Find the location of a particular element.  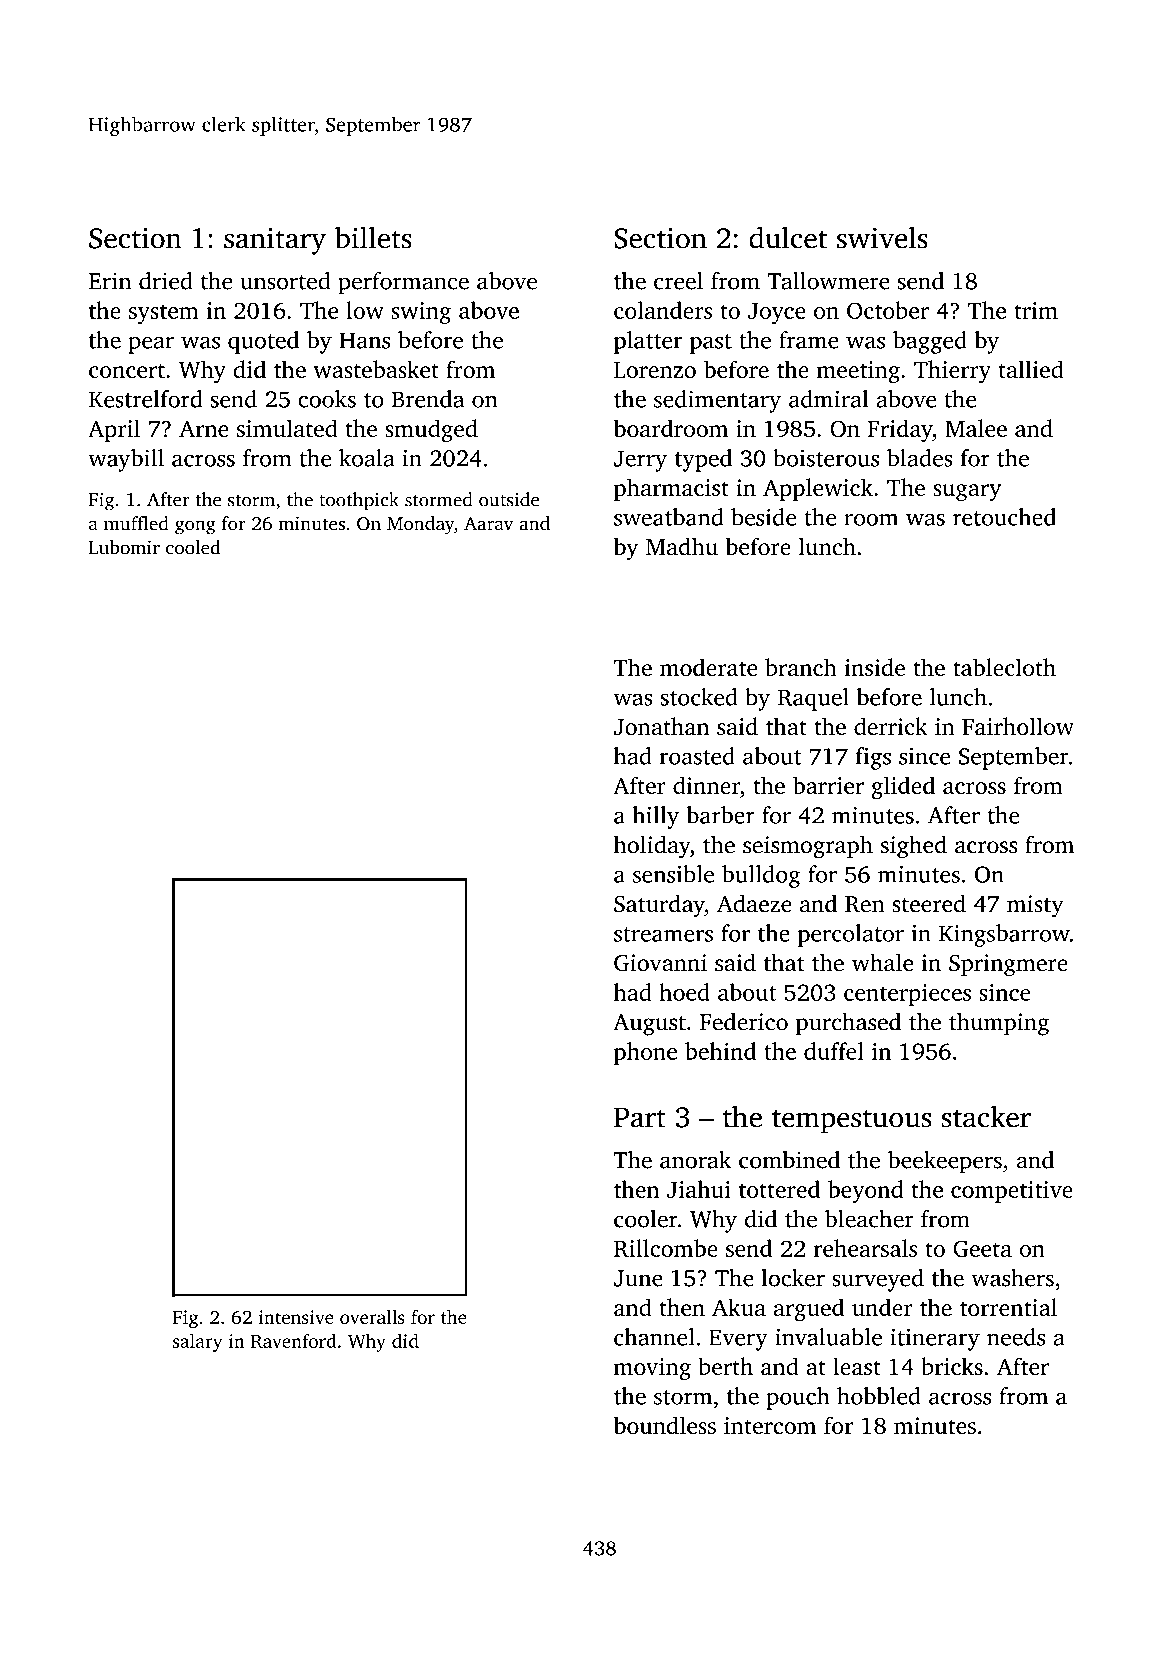

cooks is located at coordinates (327, 399).
